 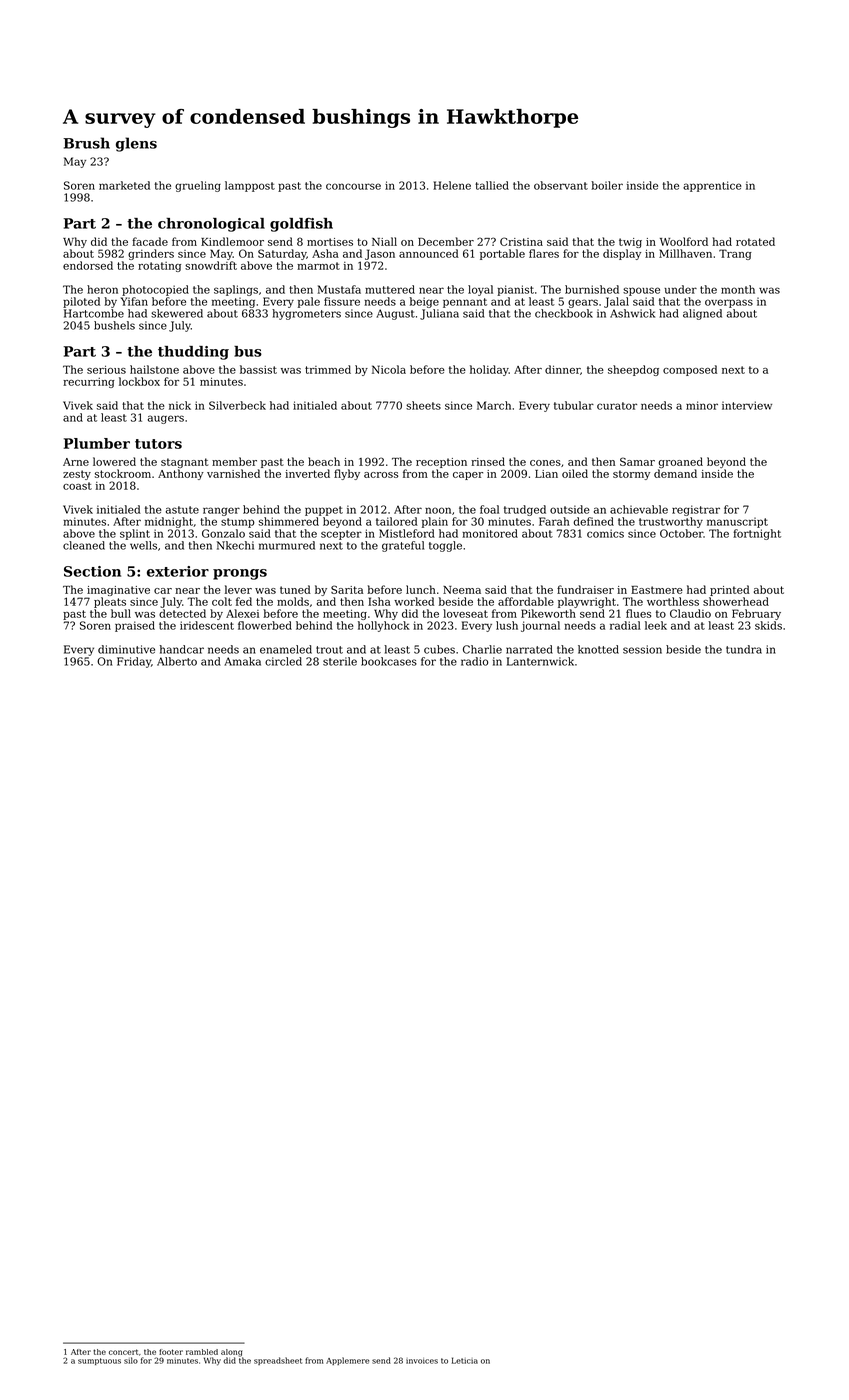 I want to click on Helene, so click(x=452, y=185).
